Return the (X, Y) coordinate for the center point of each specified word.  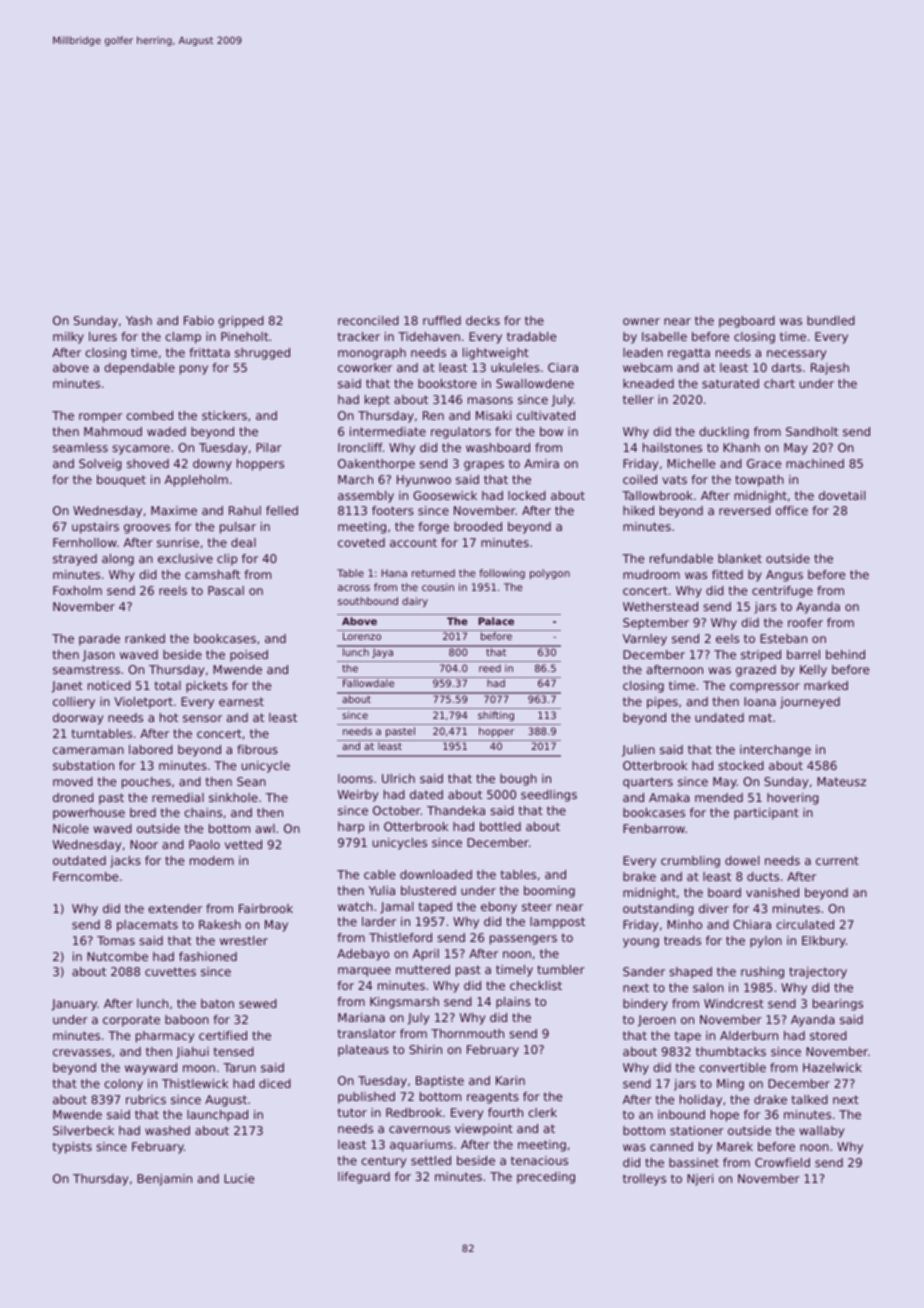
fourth (505, 1112)
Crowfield (782, 1162)
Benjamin (164, 1180)
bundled (831, 320)
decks (483, 320)
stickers (224, 415)
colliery (74, 703)
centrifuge (782, 592)
